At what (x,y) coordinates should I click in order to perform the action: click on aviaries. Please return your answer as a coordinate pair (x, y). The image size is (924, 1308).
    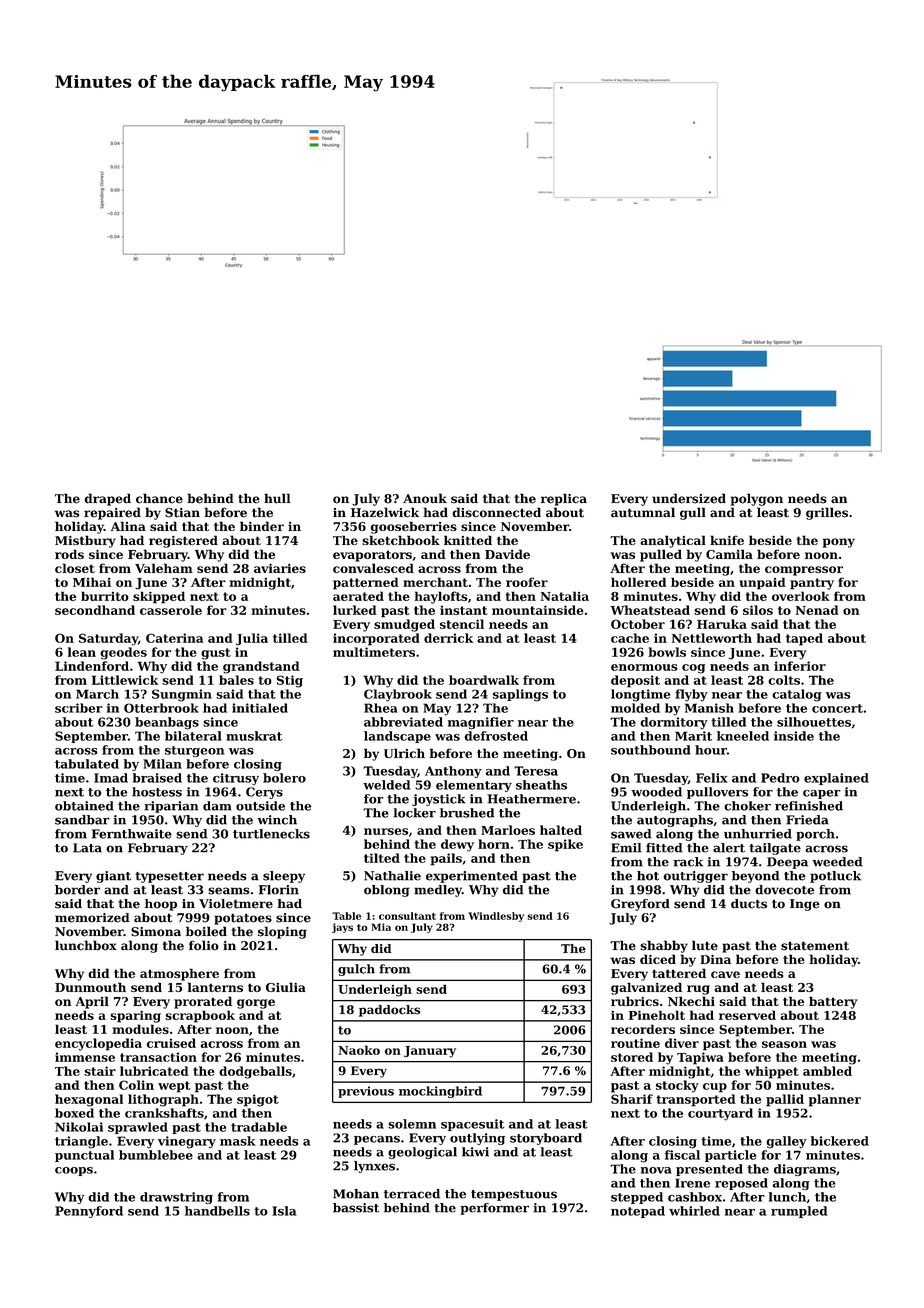
    Looking at the image, I should click on (280, 568).
